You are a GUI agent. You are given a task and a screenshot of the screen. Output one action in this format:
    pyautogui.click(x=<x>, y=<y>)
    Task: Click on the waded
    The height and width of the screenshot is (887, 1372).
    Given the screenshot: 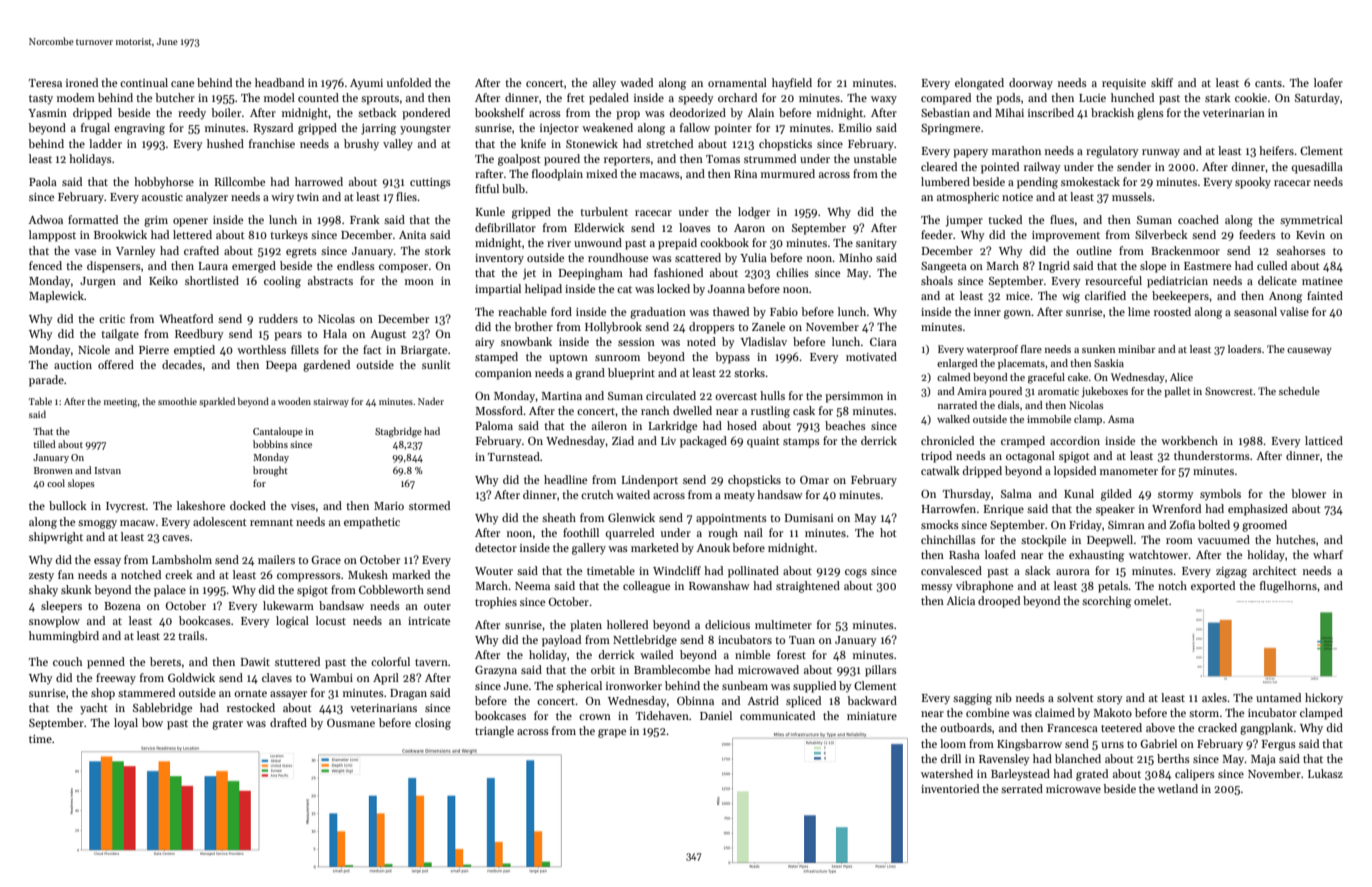 What is the action you would take?
    pyautogui.click(x=636, y=82)
